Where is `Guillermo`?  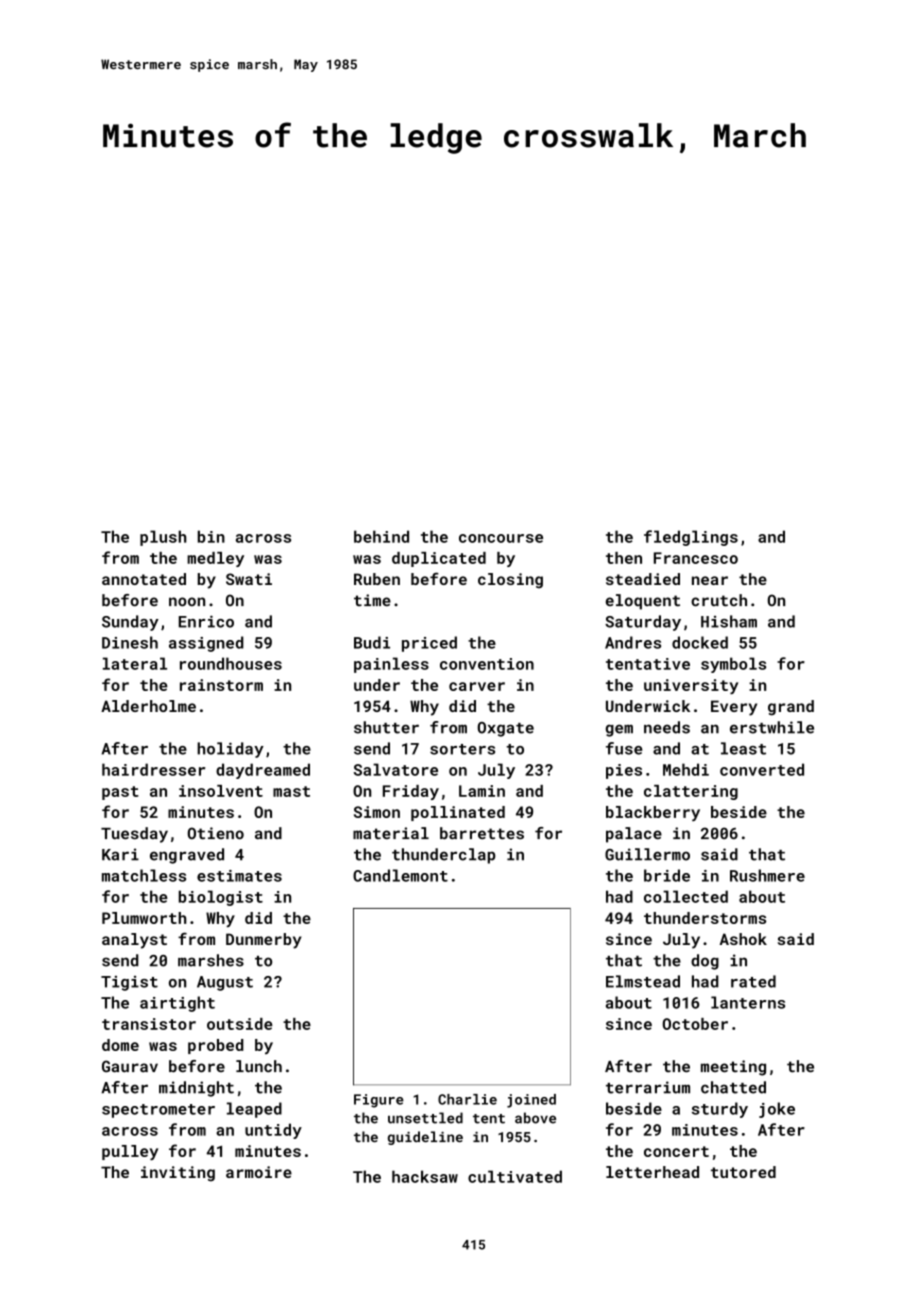
Guillermo is located at coordinates (647, 854).
